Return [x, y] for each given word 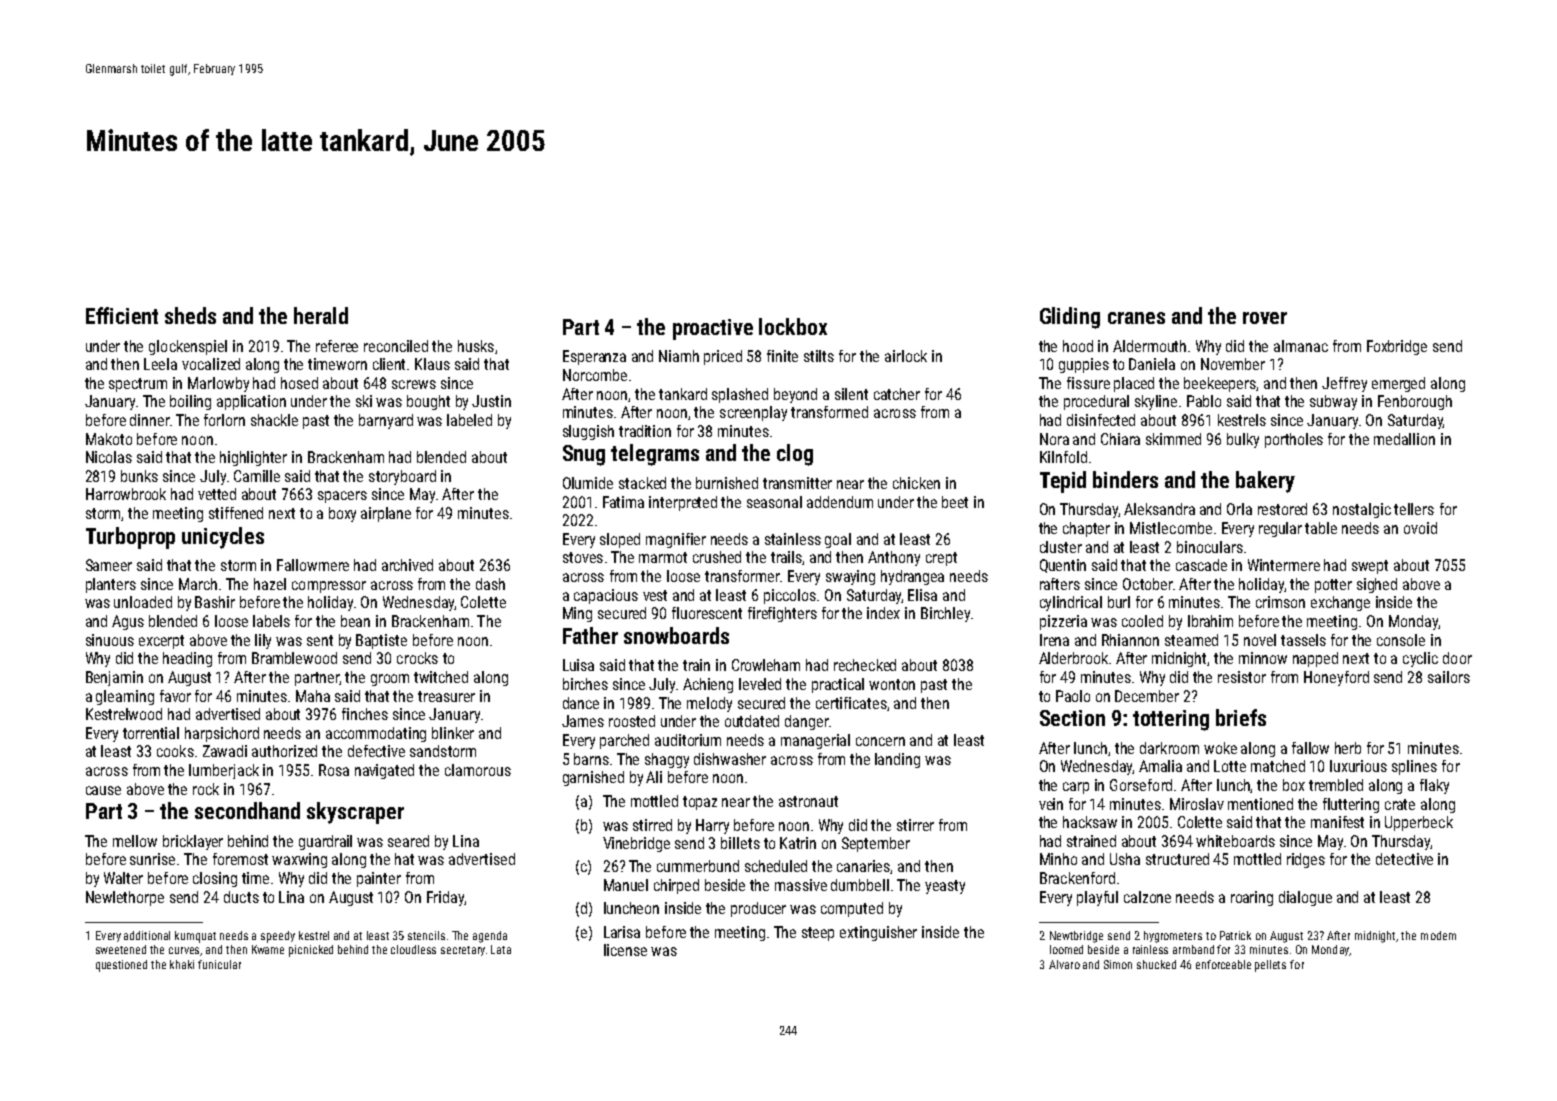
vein [1051, 804]
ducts [241, 897]
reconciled [396, 346]
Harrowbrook [126, 494]
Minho [1058, 859]
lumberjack [224, 771]
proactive [713, 329]
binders [1125, 479]
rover [1265, 318]
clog [795, 455]
